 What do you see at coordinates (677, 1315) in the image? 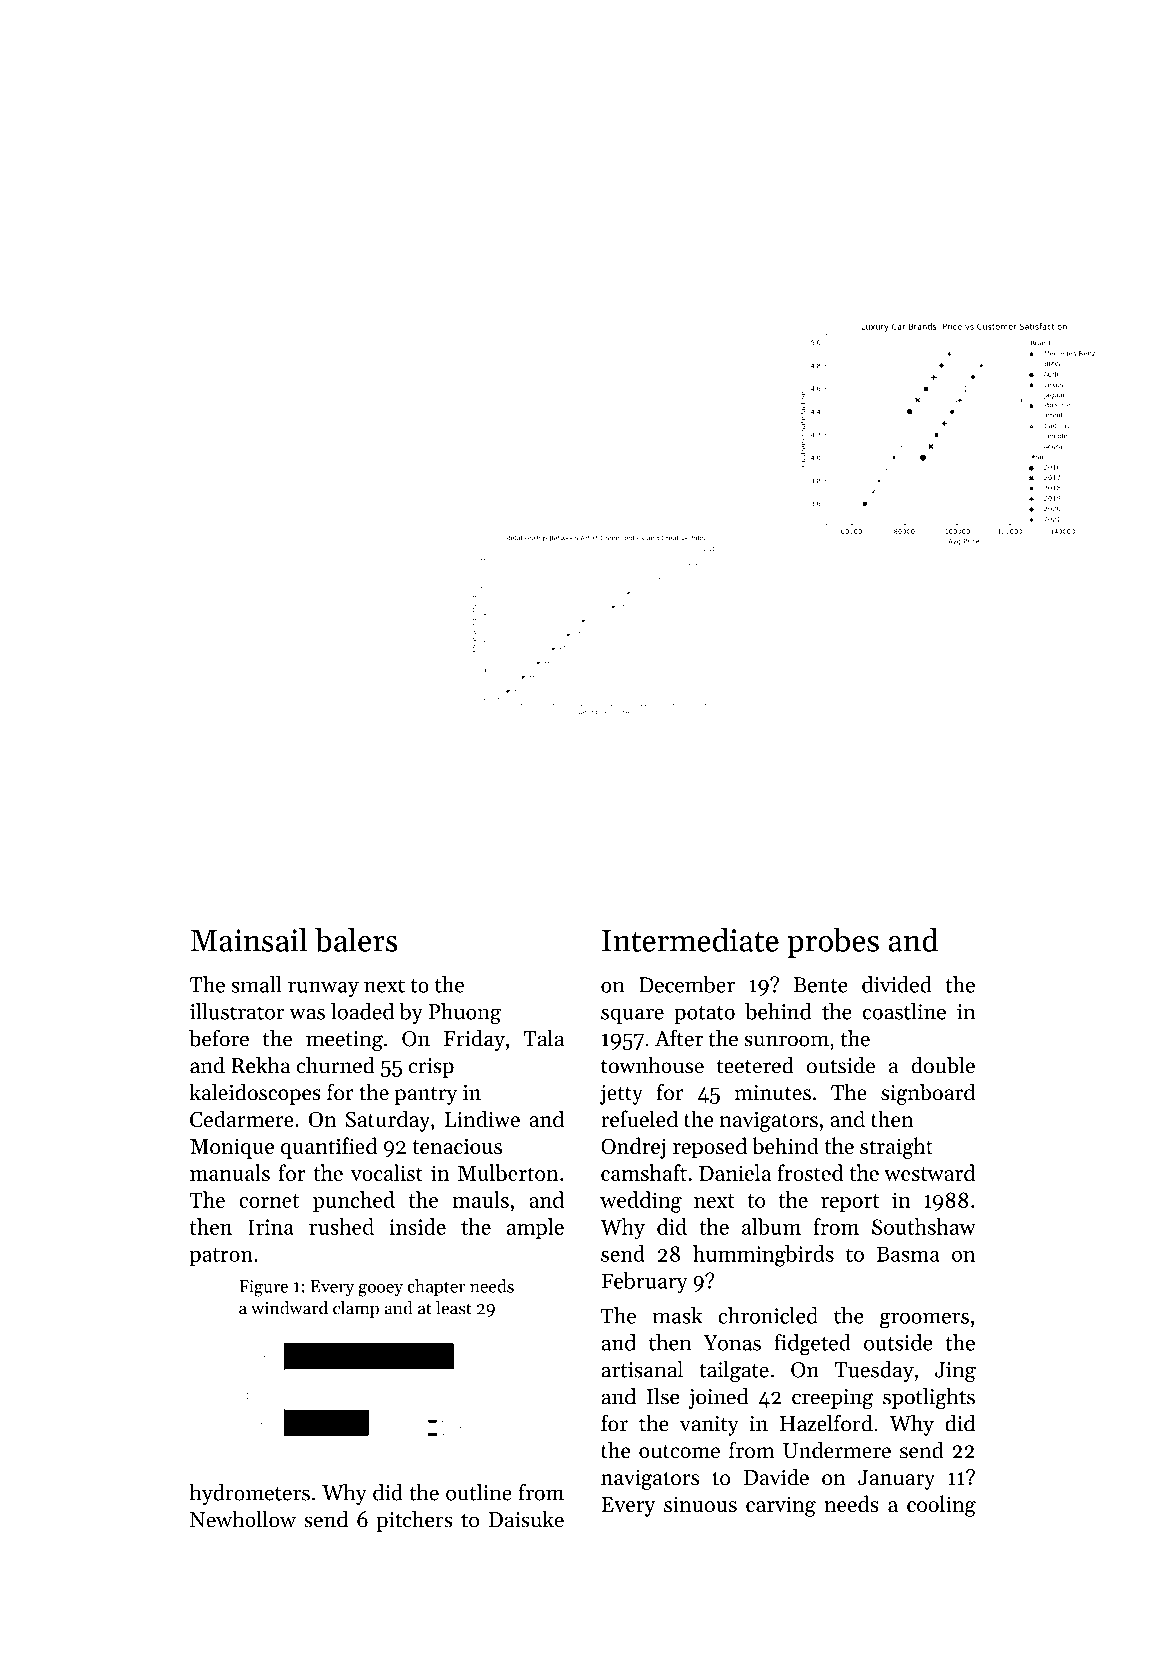
I see `mask` at bounding box center [677, 1315].
